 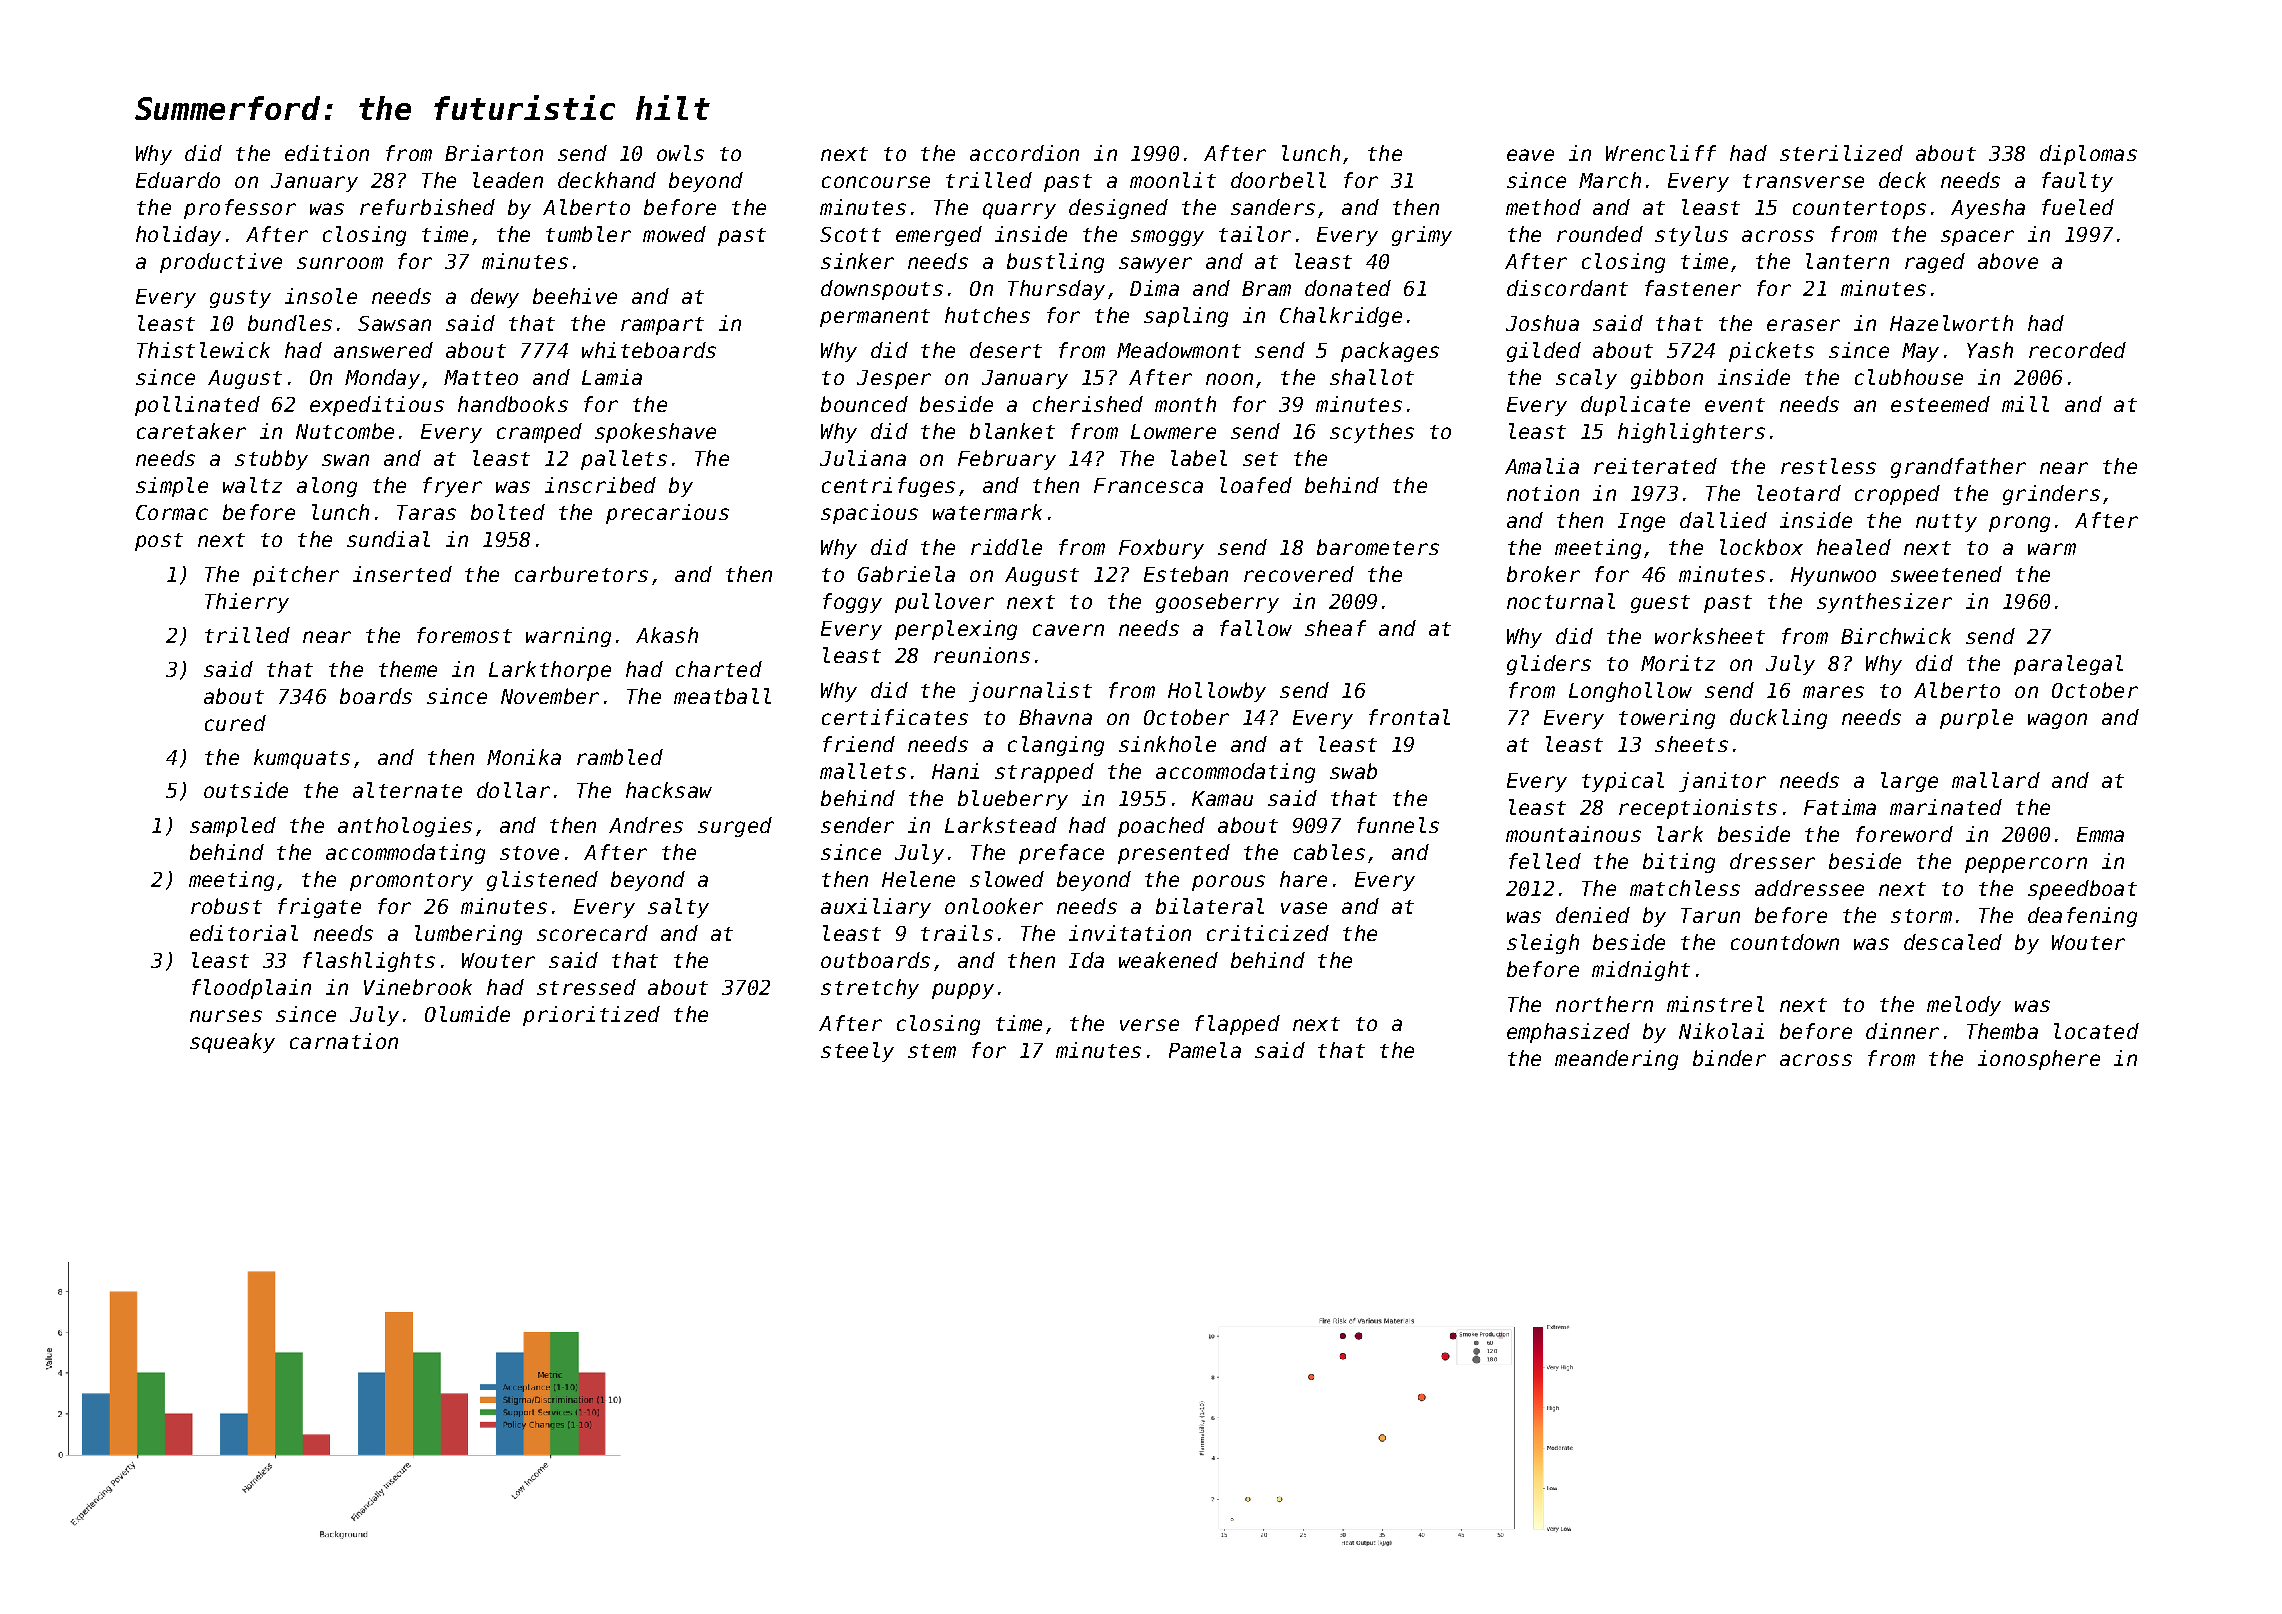 I want to click on sterilized, so click(x=1841, y=153).
